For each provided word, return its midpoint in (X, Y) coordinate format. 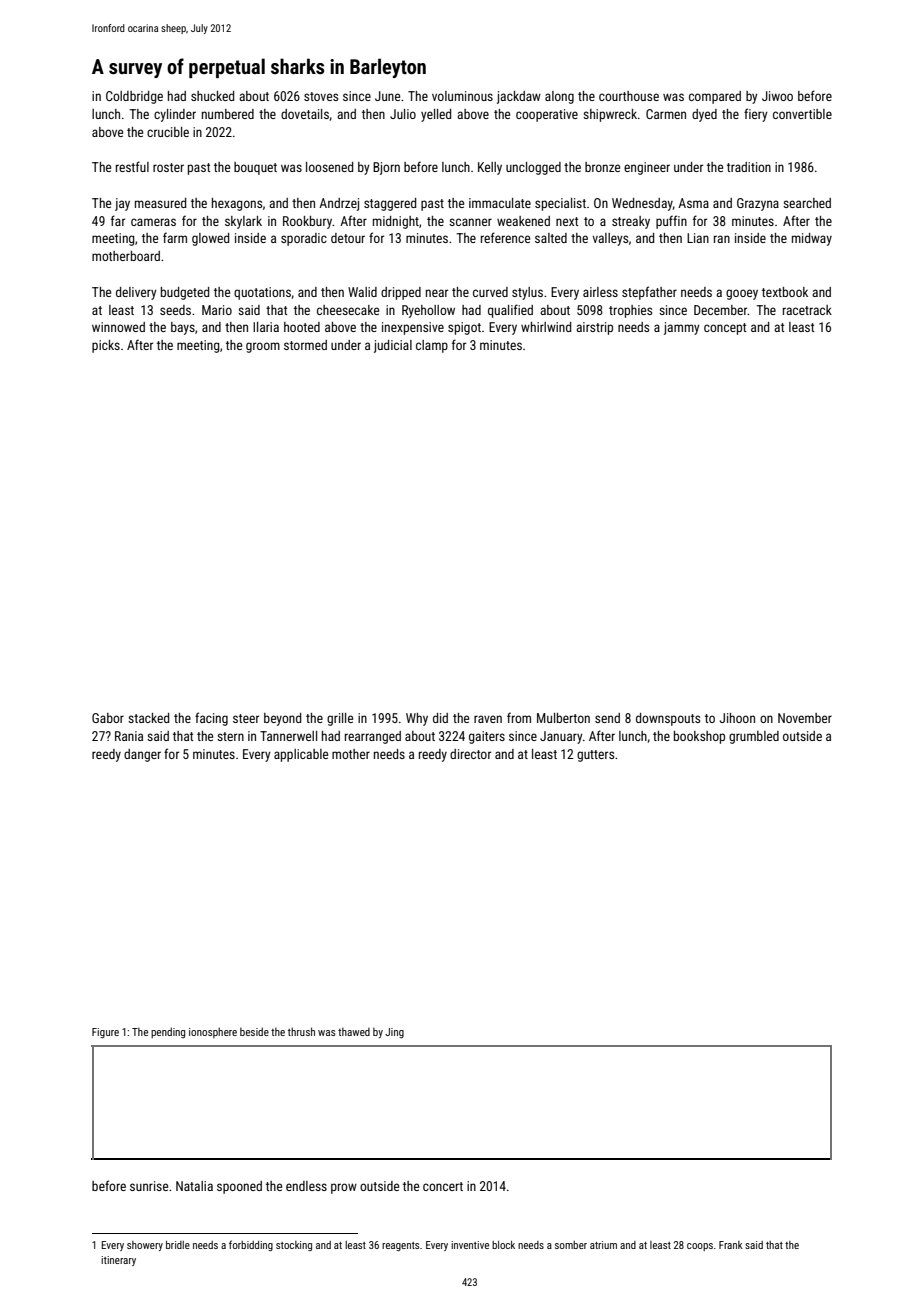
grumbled (754, 737)
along (559, 97)
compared (715, 97)
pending (168, 1032)
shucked (212, 96)
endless (306, 1186)
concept (725, 329)
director (470, 754)
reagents (400, 1246)
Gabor (108, 718)
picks (106, 346)
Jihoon (737, 718)
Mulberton (563, 718)
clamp (432, 346)
